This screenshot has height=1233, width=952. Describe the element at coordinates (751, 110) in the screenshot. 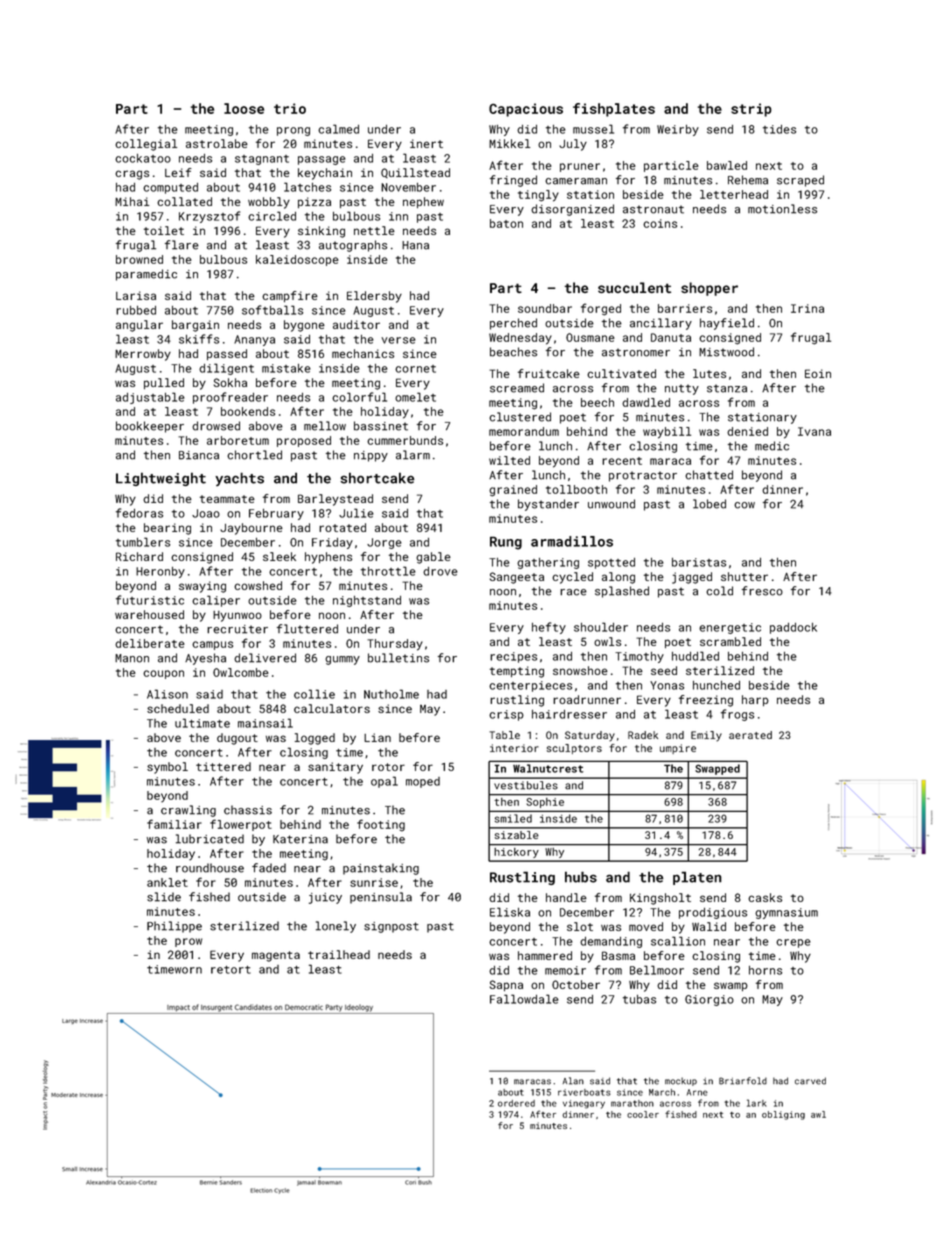

I see `strip` at that location.
